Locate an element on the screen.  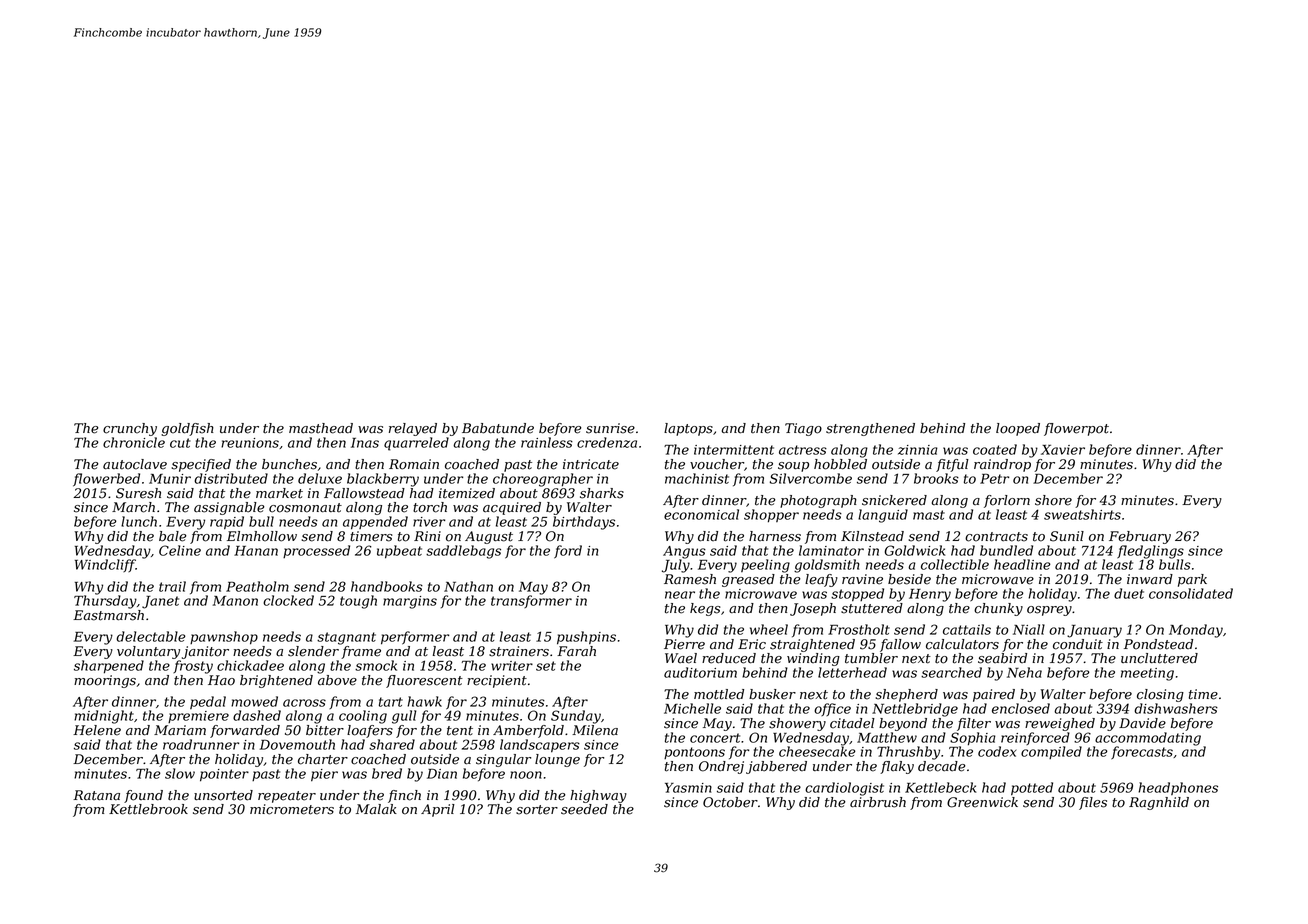
October is located at coordinates (730, 802).
